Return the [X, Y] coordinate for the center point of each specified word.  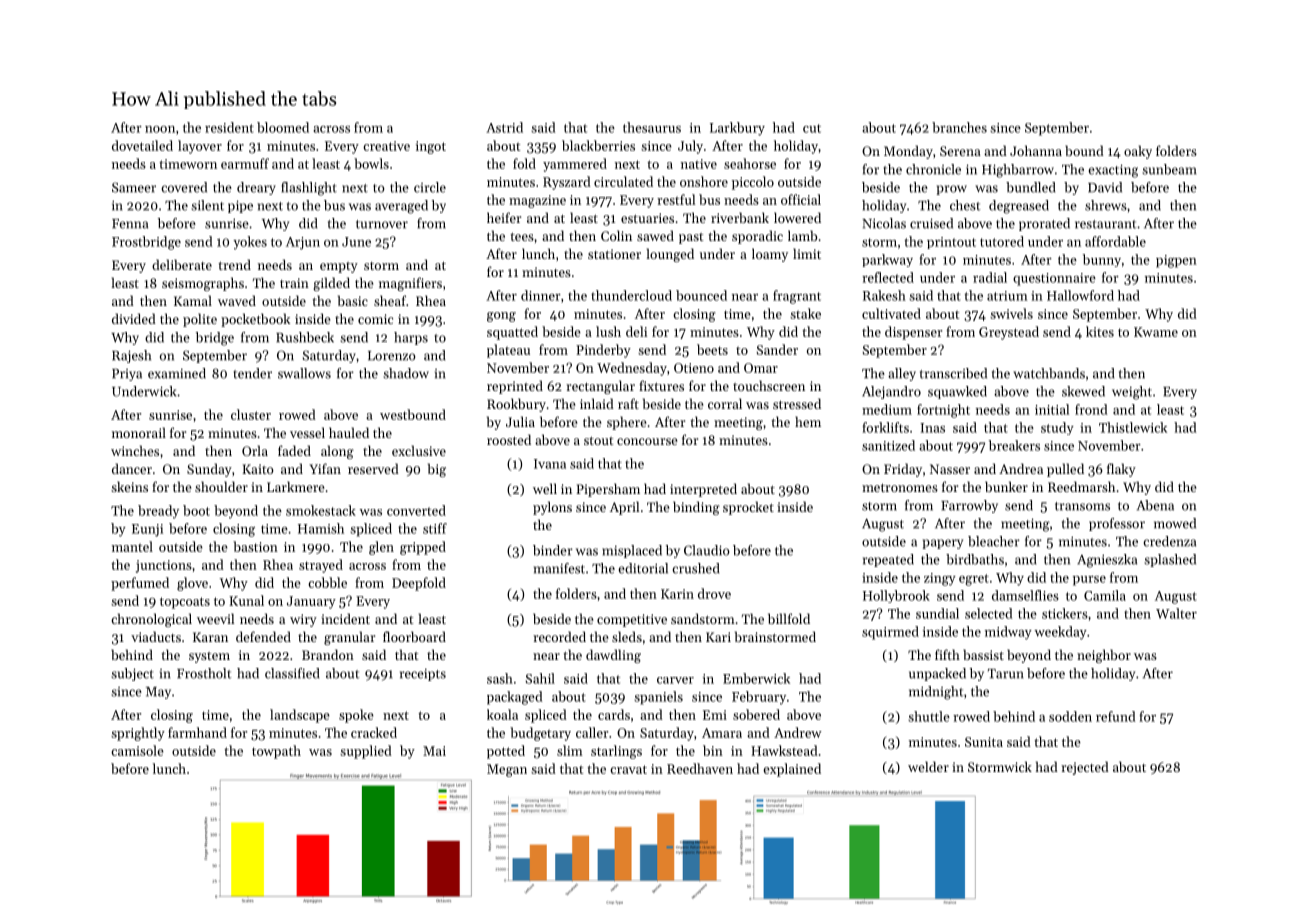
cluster [251, 414]
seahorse [750, 163]
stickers [1065, 613]
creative [386, 146]
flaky [1121, 470]
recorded [559, 636]
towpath [276, 752]
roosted [509, 439]
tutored [1002, 241]
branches [959, 127]
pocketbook [255, 320]
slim [570, 750]
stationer [614, 254]
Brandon [328, 654]
